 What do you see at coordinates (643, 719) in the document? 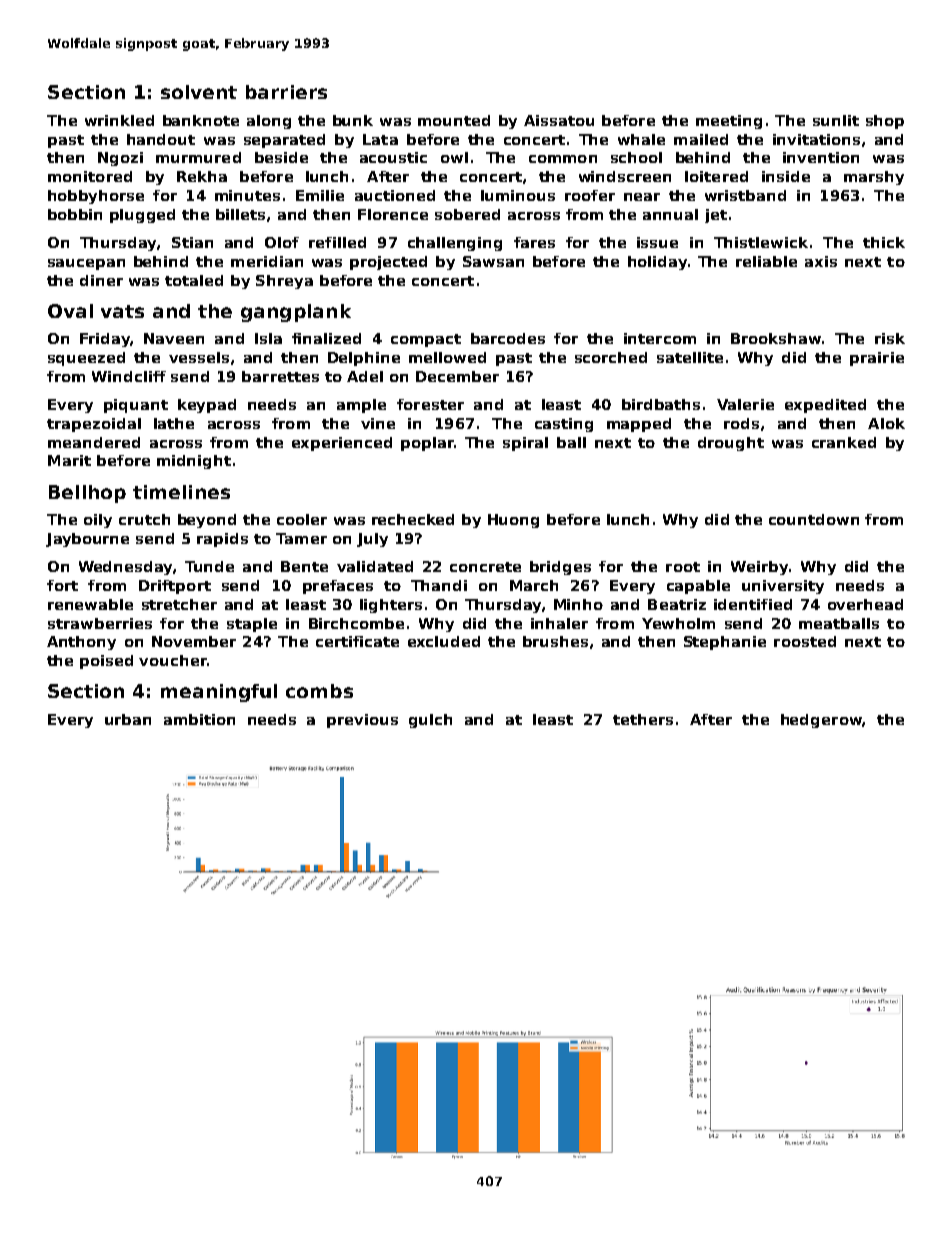
I see `tethers` at bounding box center [643, 719].
